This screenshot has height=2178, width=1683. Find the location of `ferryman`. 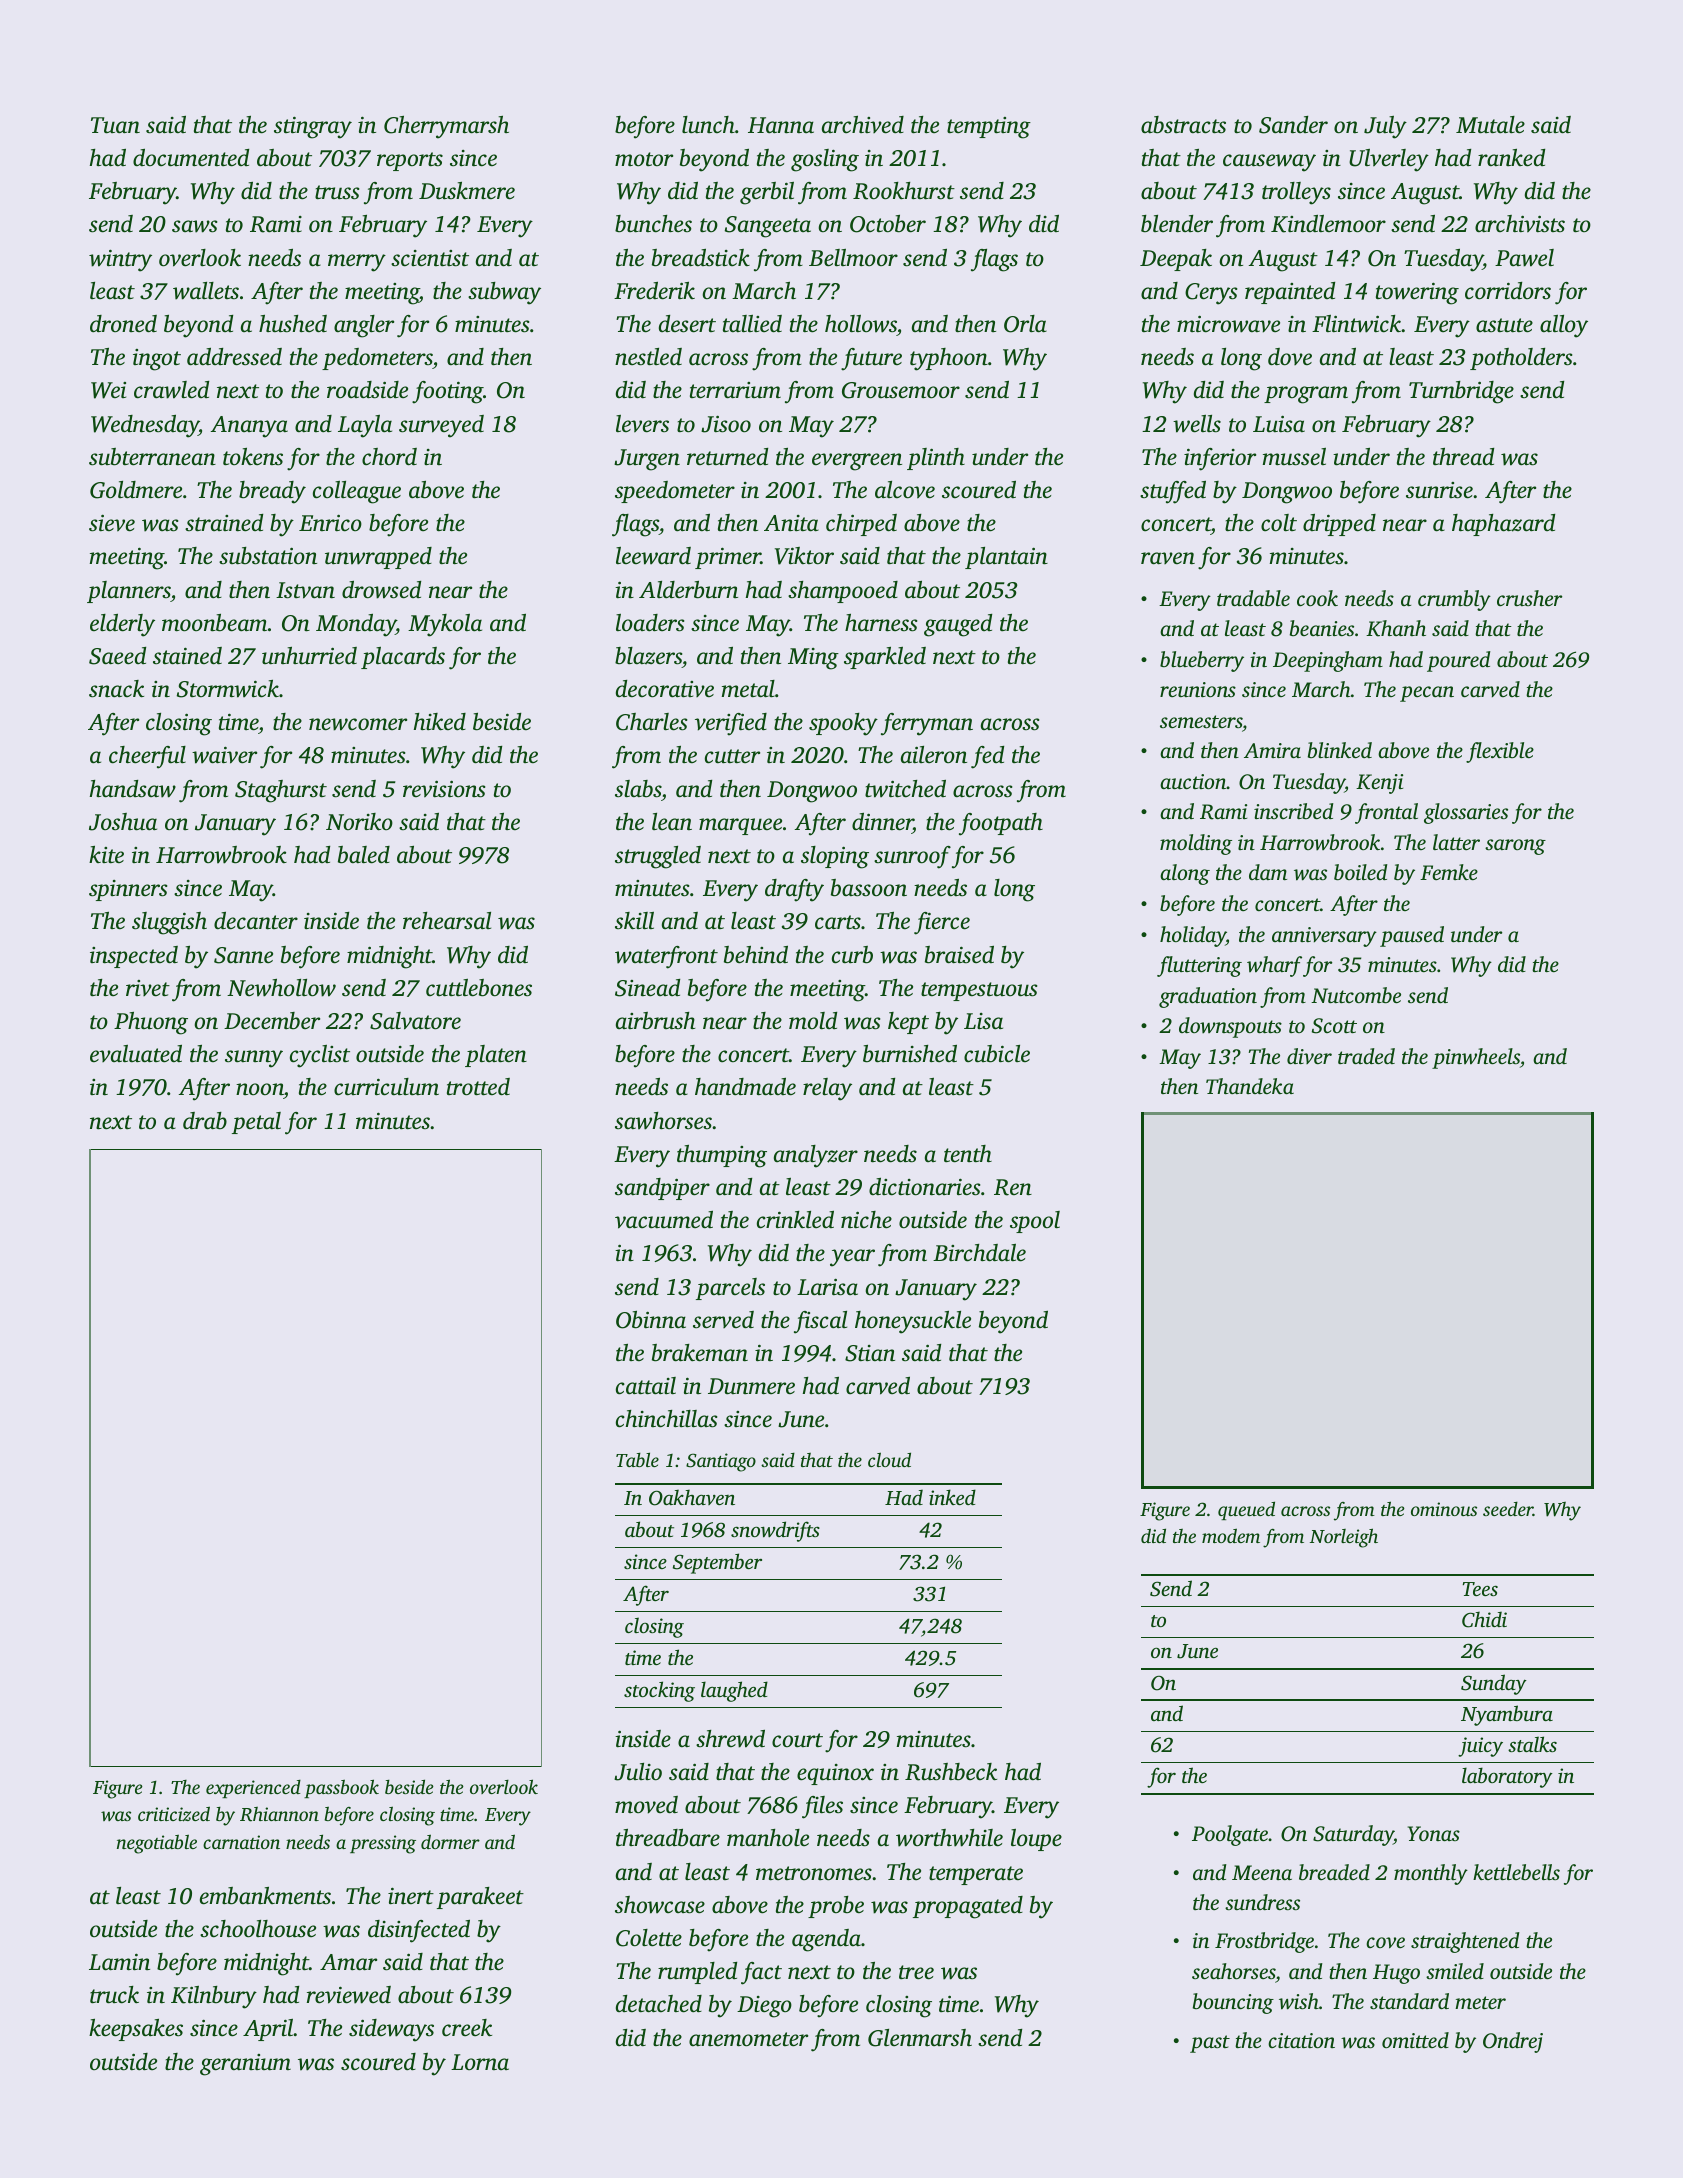

ferryman is located at coordinates (927, 724).
